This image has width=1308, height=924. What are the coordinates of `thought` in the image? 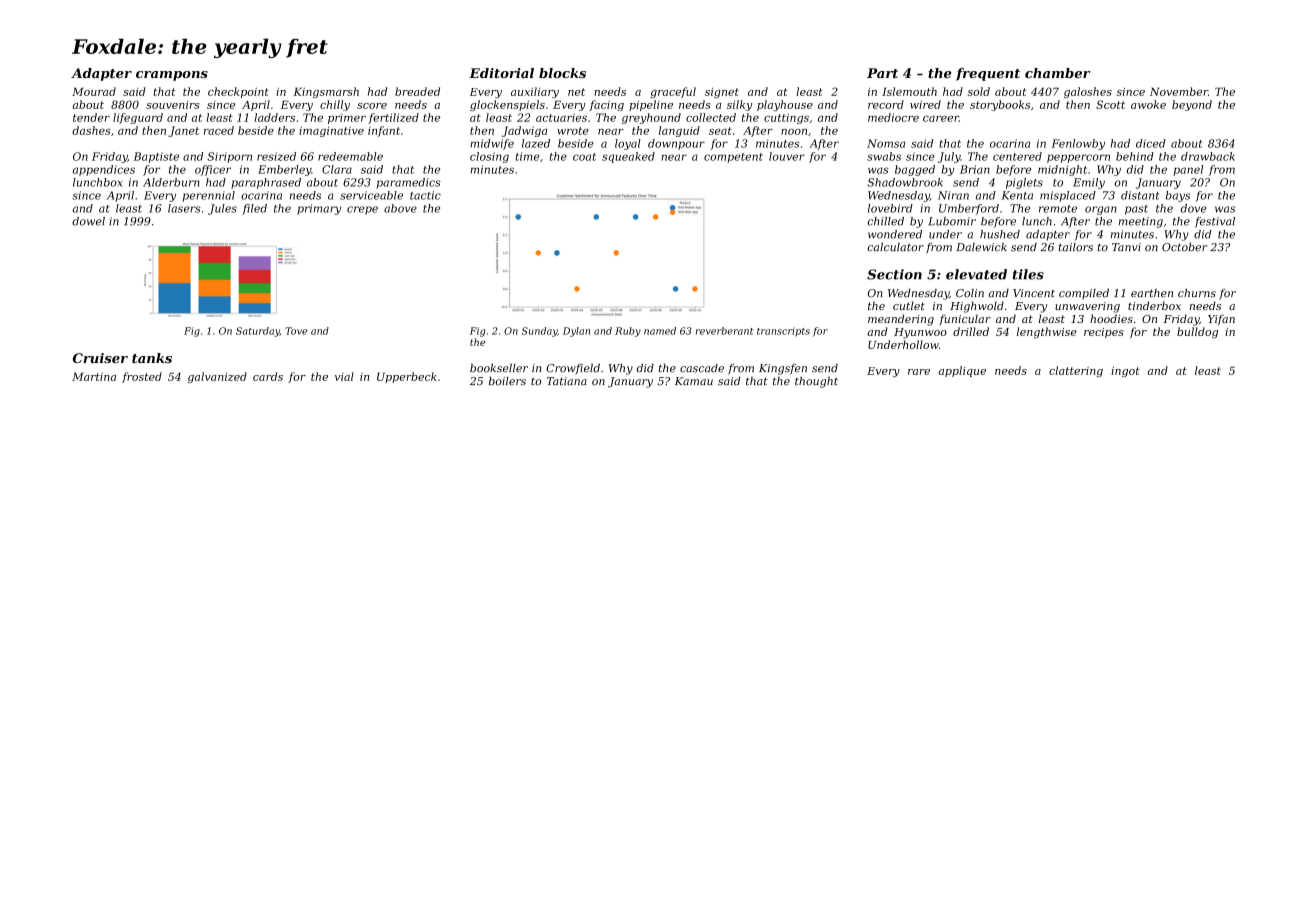 It's located at (816, 382).
